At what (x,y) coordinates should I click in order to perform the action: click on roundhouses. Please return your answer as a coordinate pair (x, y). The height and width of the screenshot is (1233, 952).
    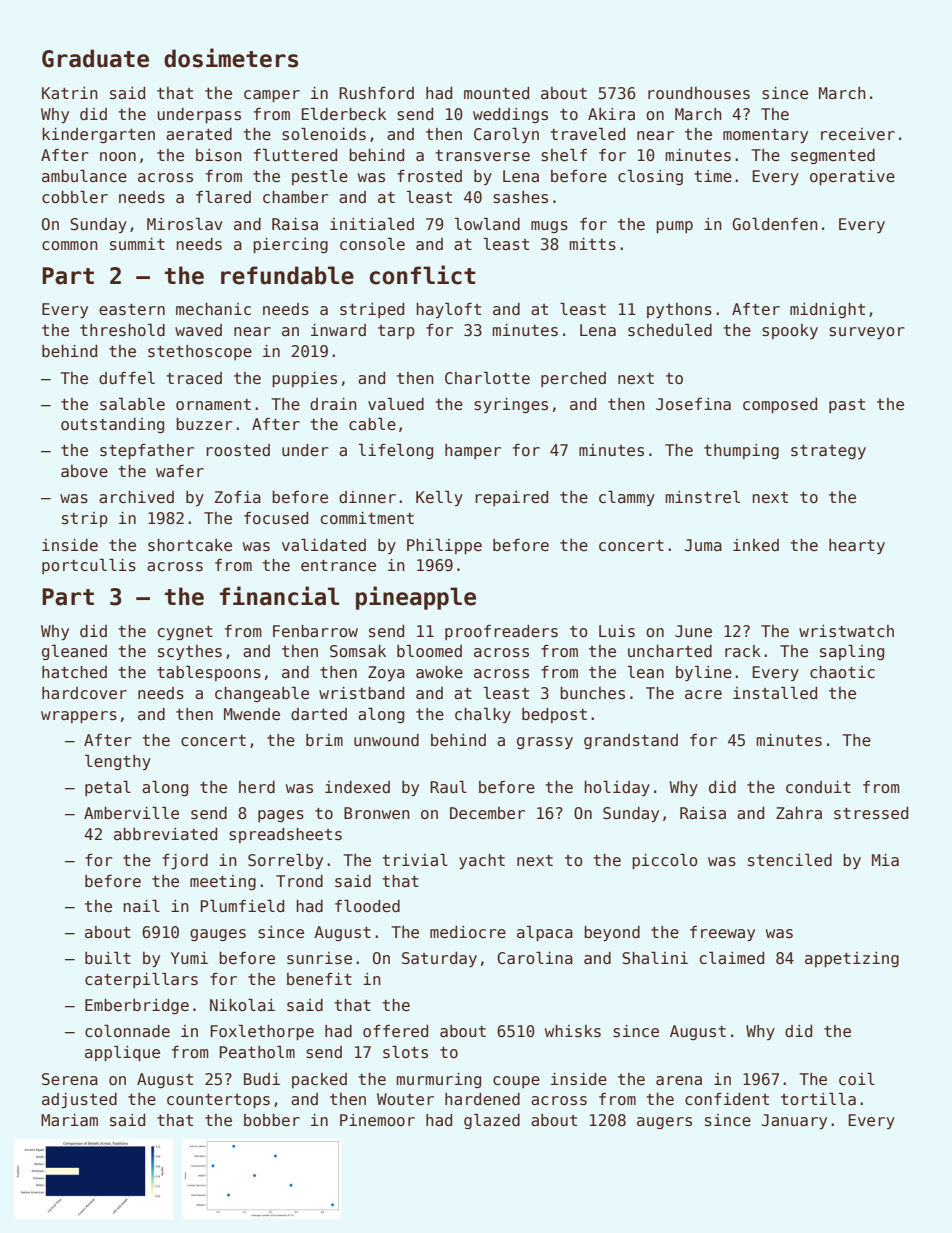
    Looking at the image, I should click on (699, 93).
